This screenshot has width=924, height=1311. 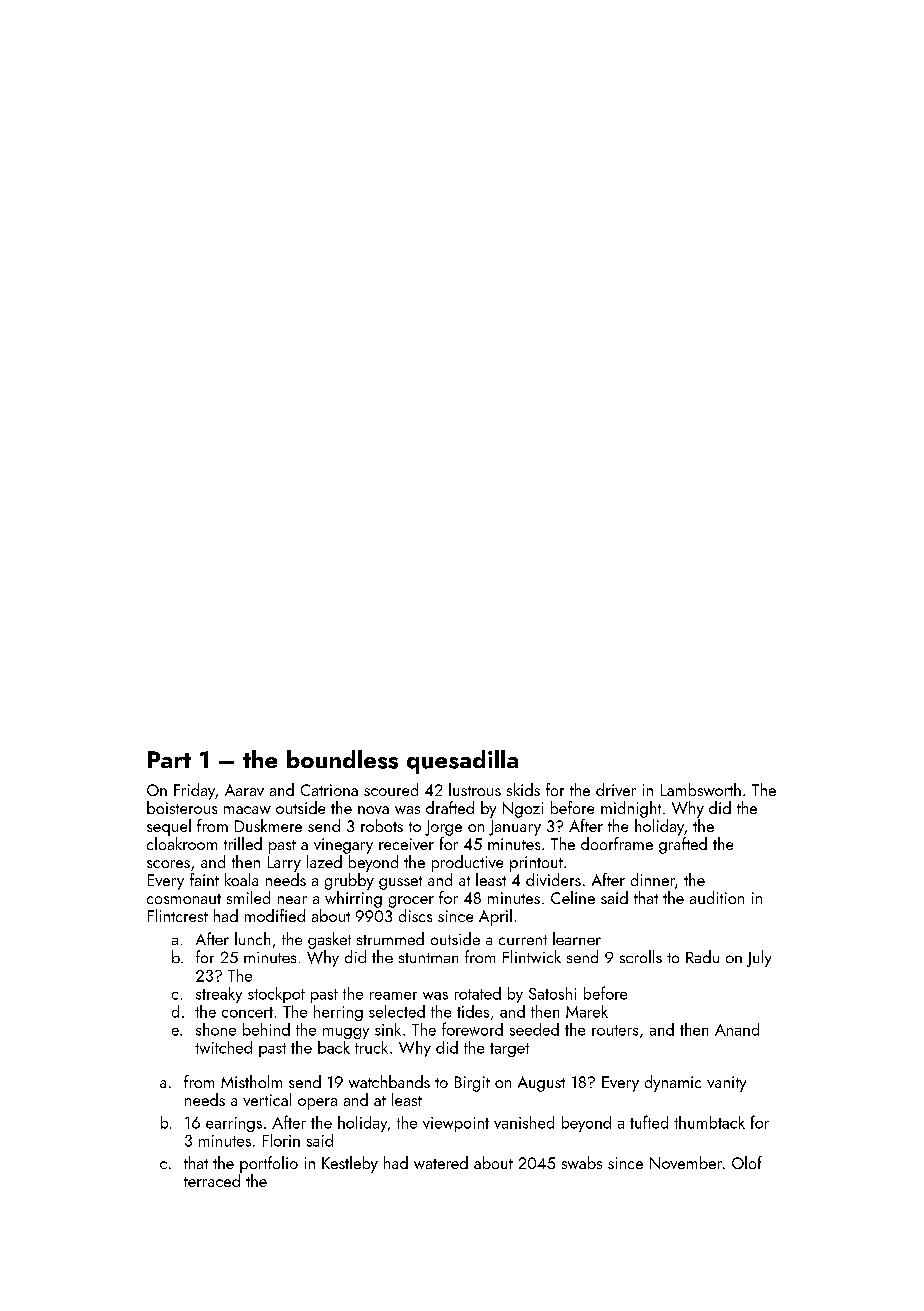 I want to click on twitched, so click(x=223, y=1047).
